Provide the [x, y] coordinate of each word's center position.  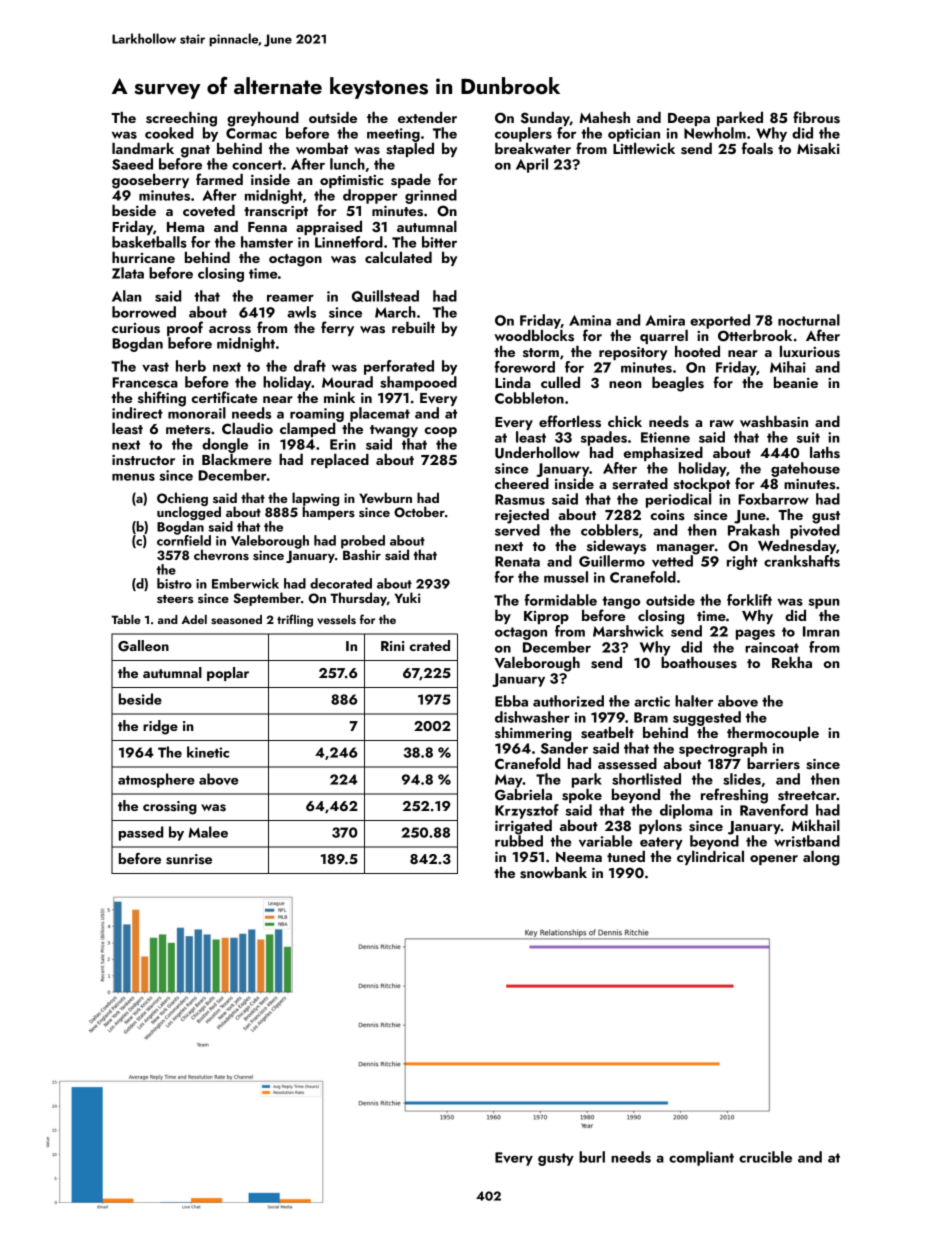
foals [757, 148]
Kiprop [546, 617]
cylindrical [710, 857]
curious [136, 328]
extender [427, 117]
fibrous [816, 117]
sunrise [189, 859]
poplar [228, 674]
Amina [590, 320]
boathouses [699, 662]
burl [592, 1157]
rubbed [519, 841]
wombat [322, 148]
